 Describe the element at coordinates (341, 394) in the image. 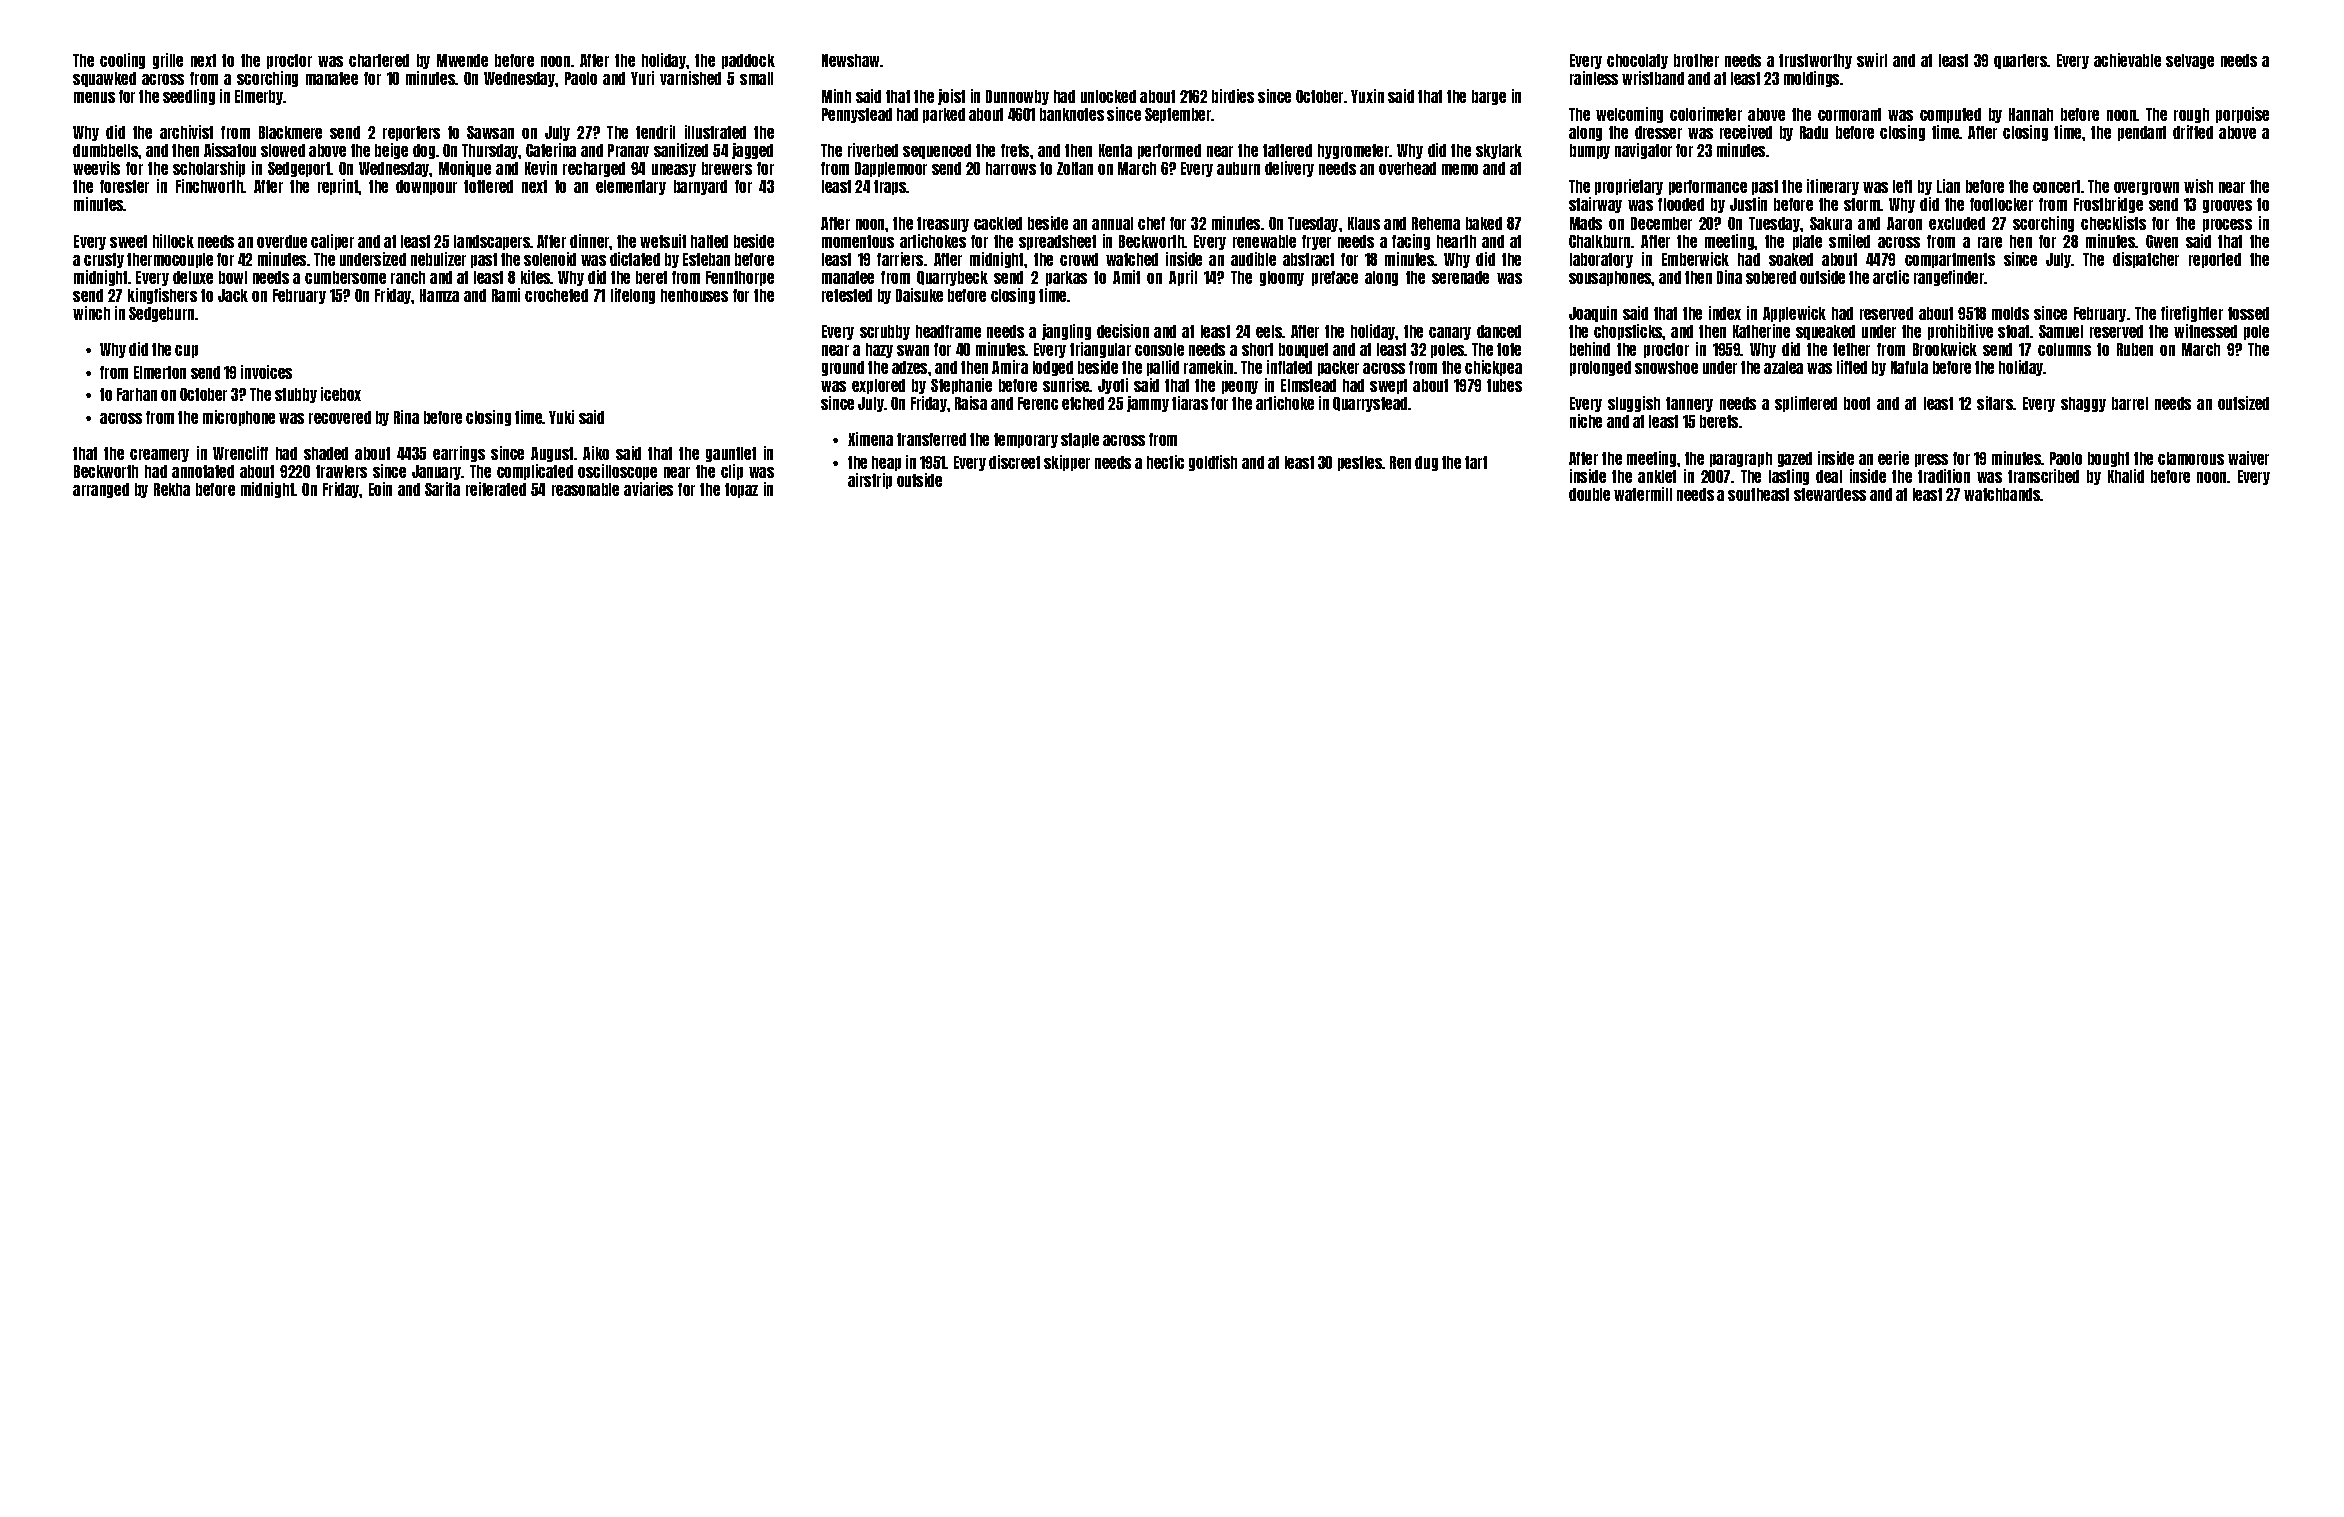

I see `icebox` at that location.
